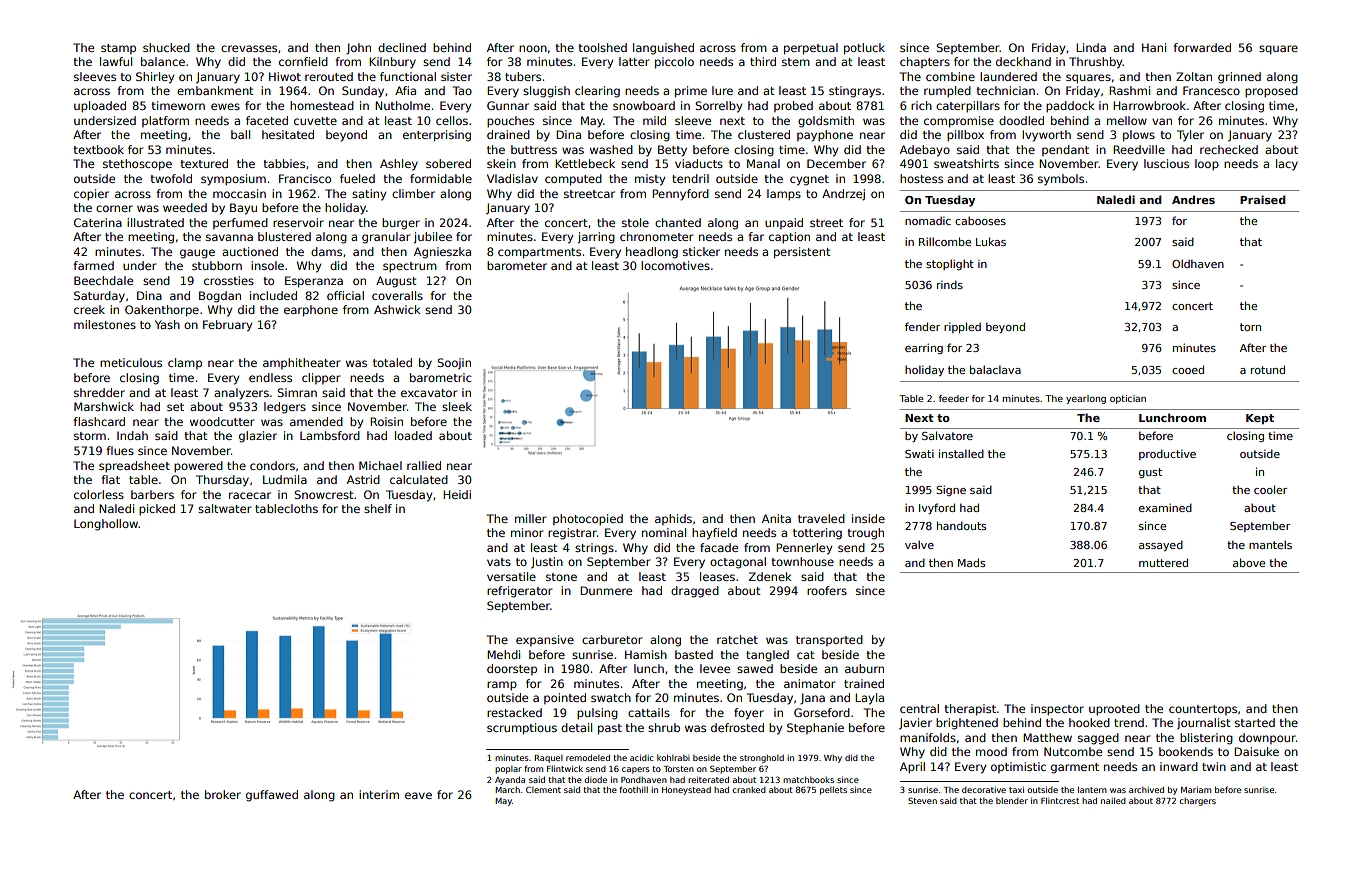 This document has height=887, width=1372. I want to click on cranked, so click(749, 790).
